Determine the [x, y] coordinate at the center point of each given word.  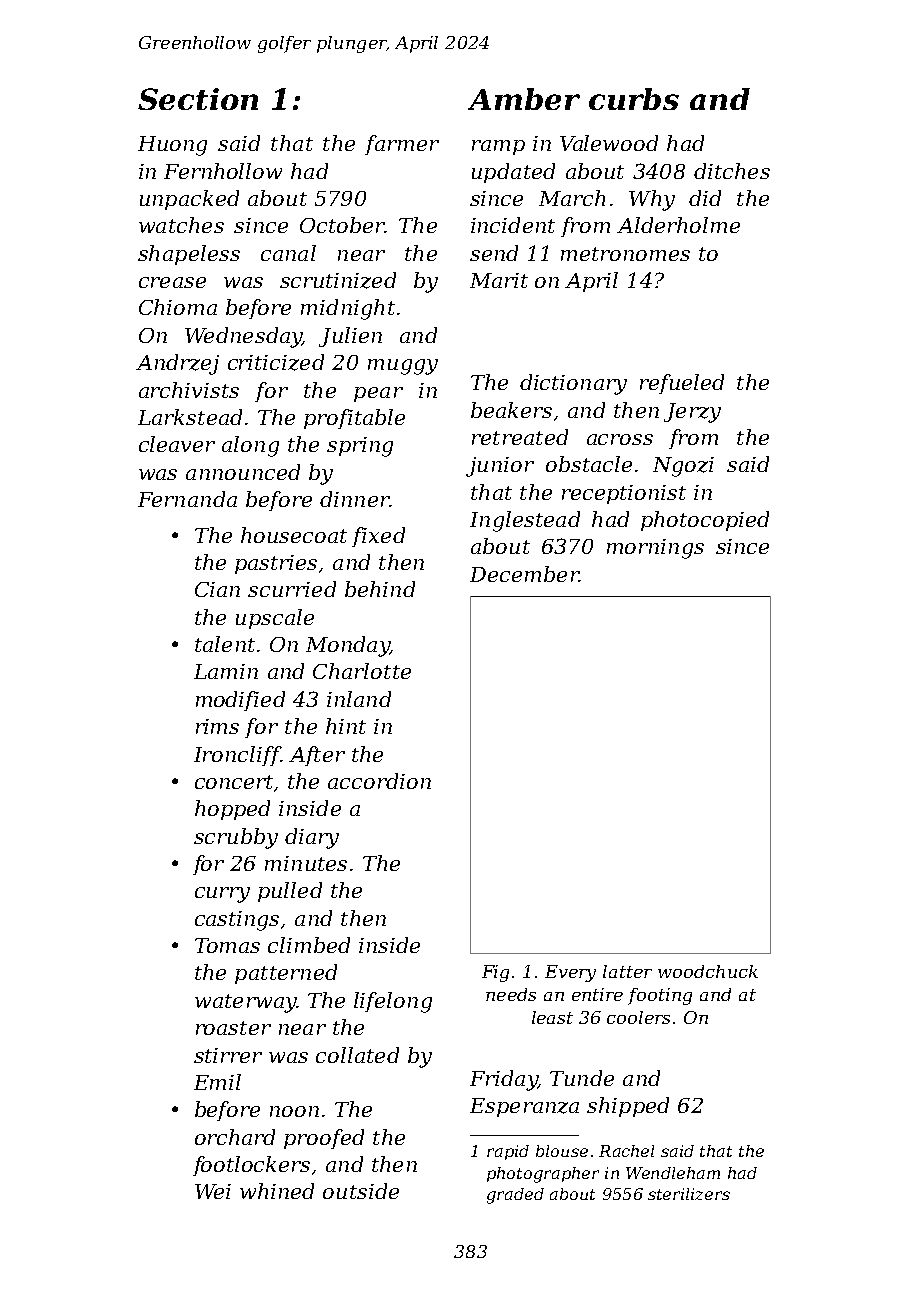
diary [312, 838]
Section [198, 99]
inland [359, 699]
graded [515, 1196]
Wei [213, 1191]
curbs [634, 99]
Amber [524, 99]
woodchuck [708, 971]
